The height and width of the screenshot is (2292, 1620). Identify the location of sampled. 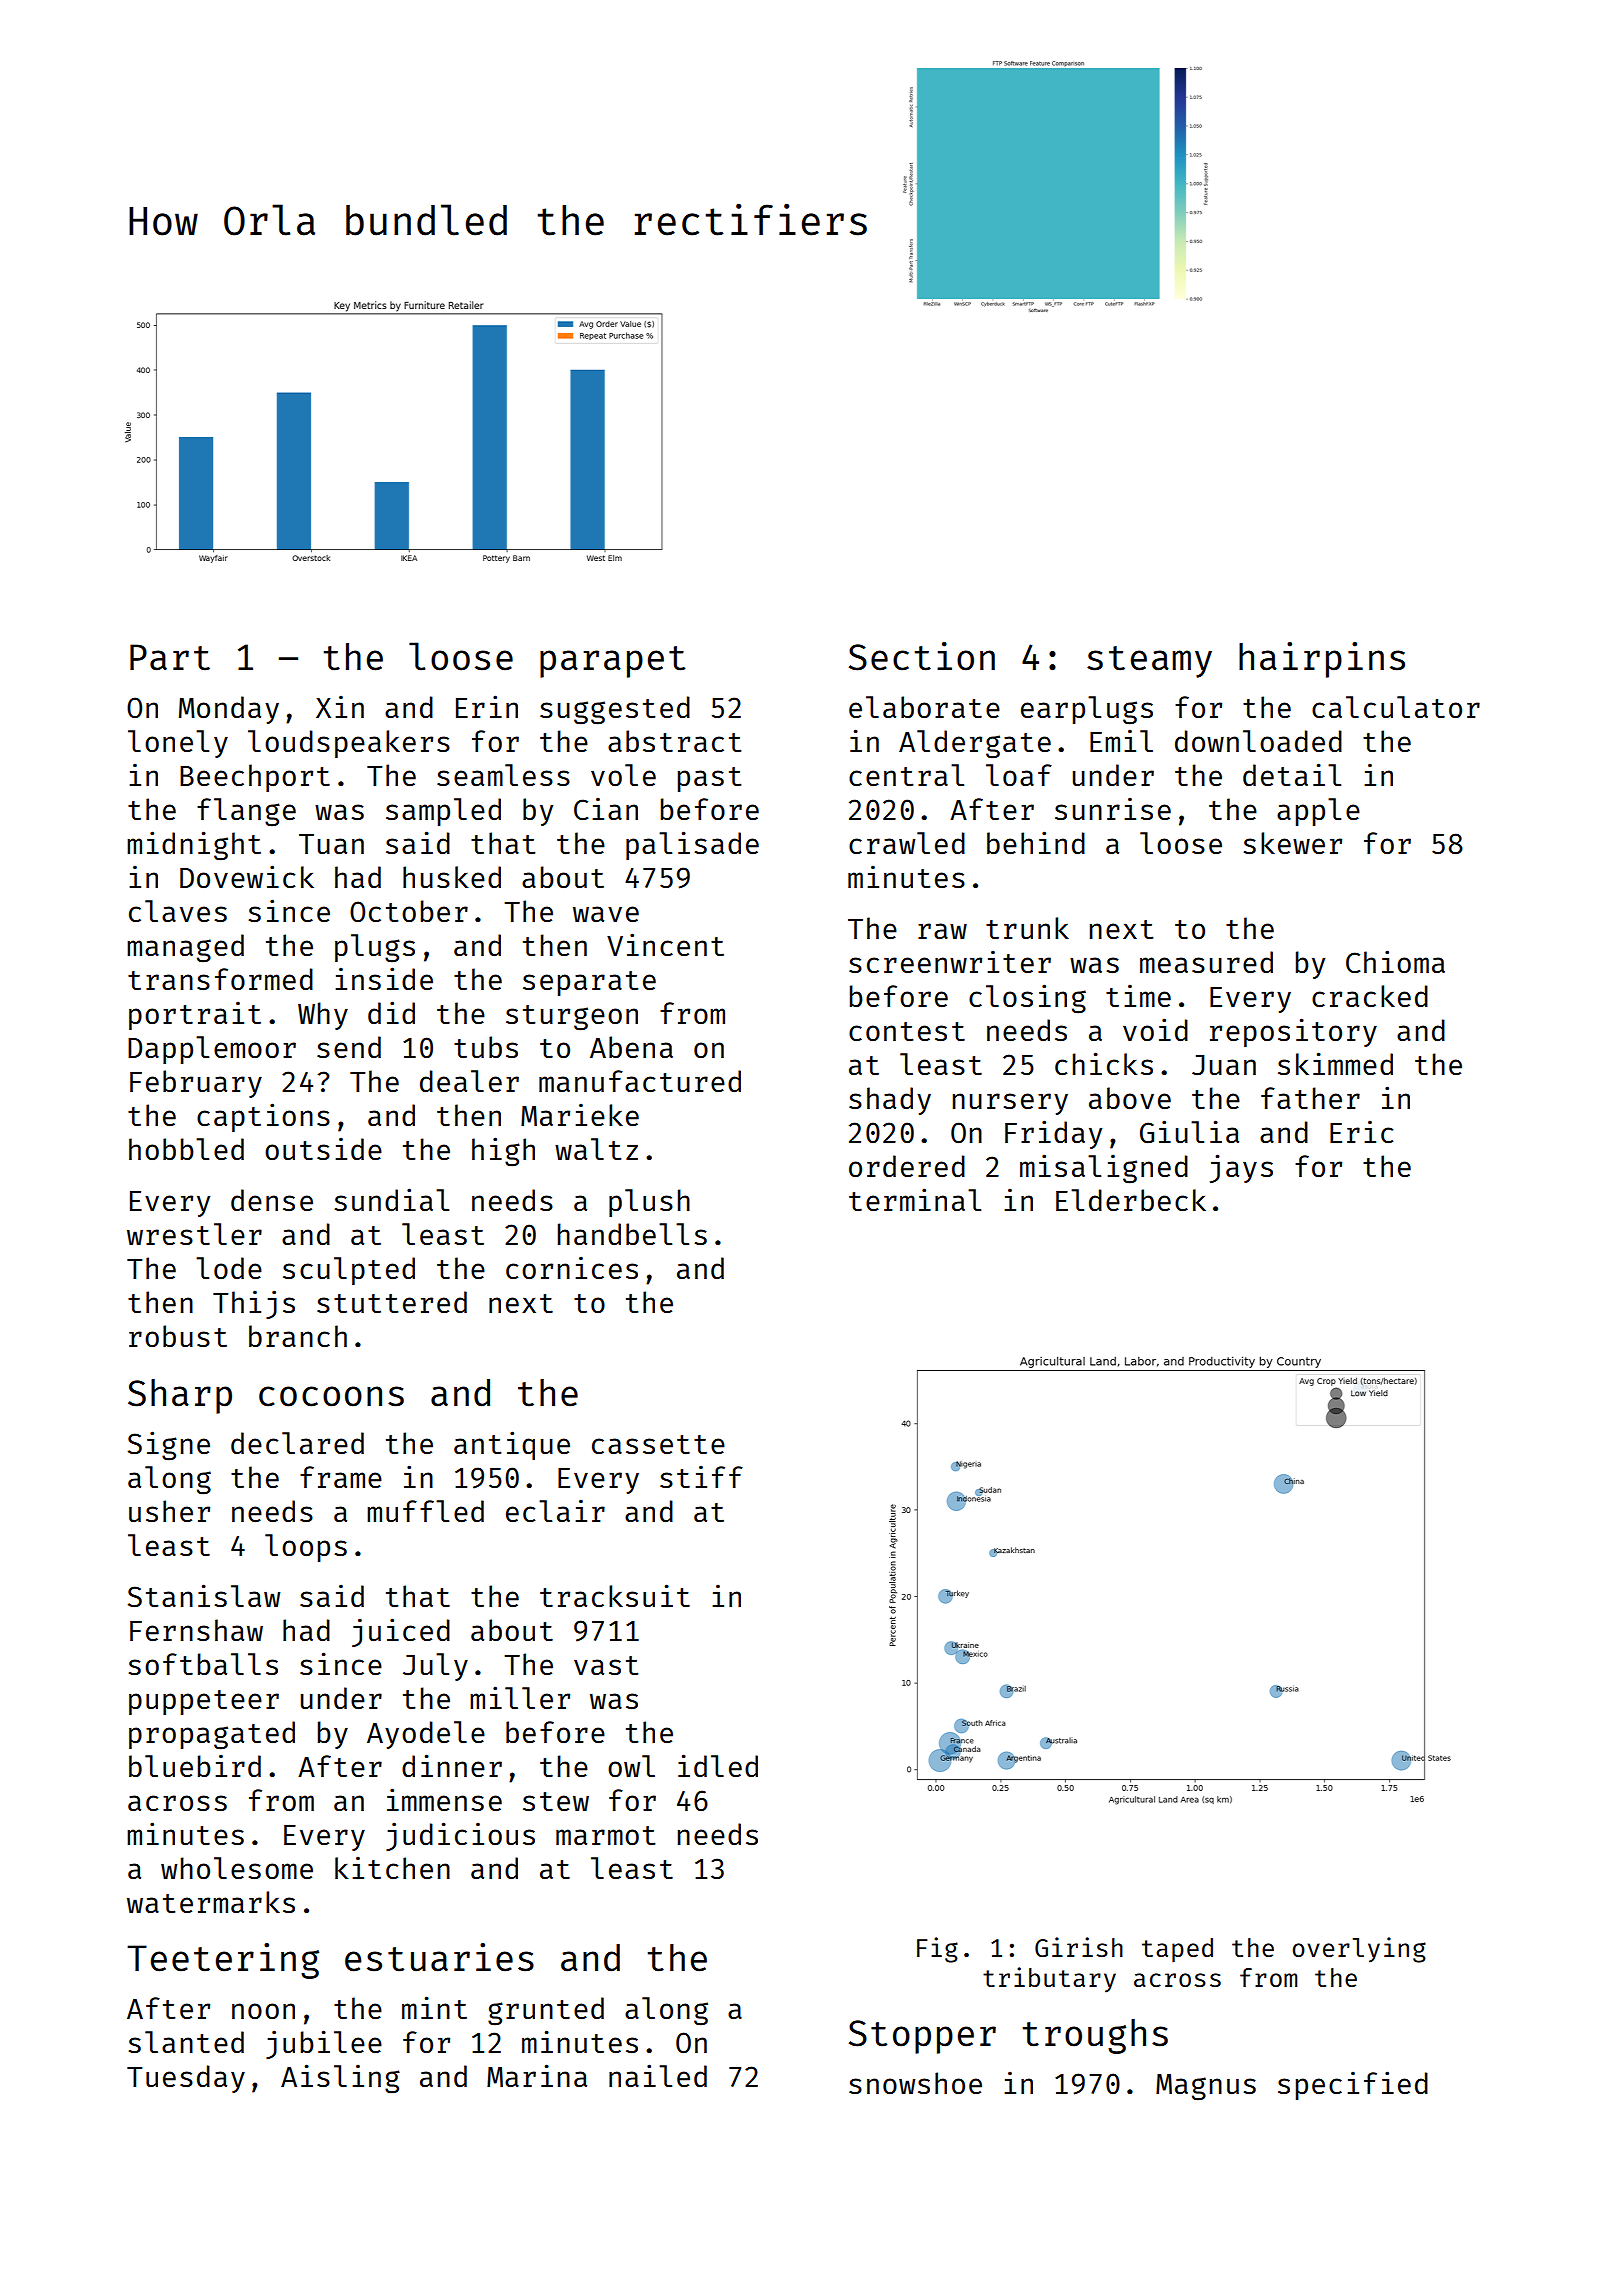
(443, 812).
